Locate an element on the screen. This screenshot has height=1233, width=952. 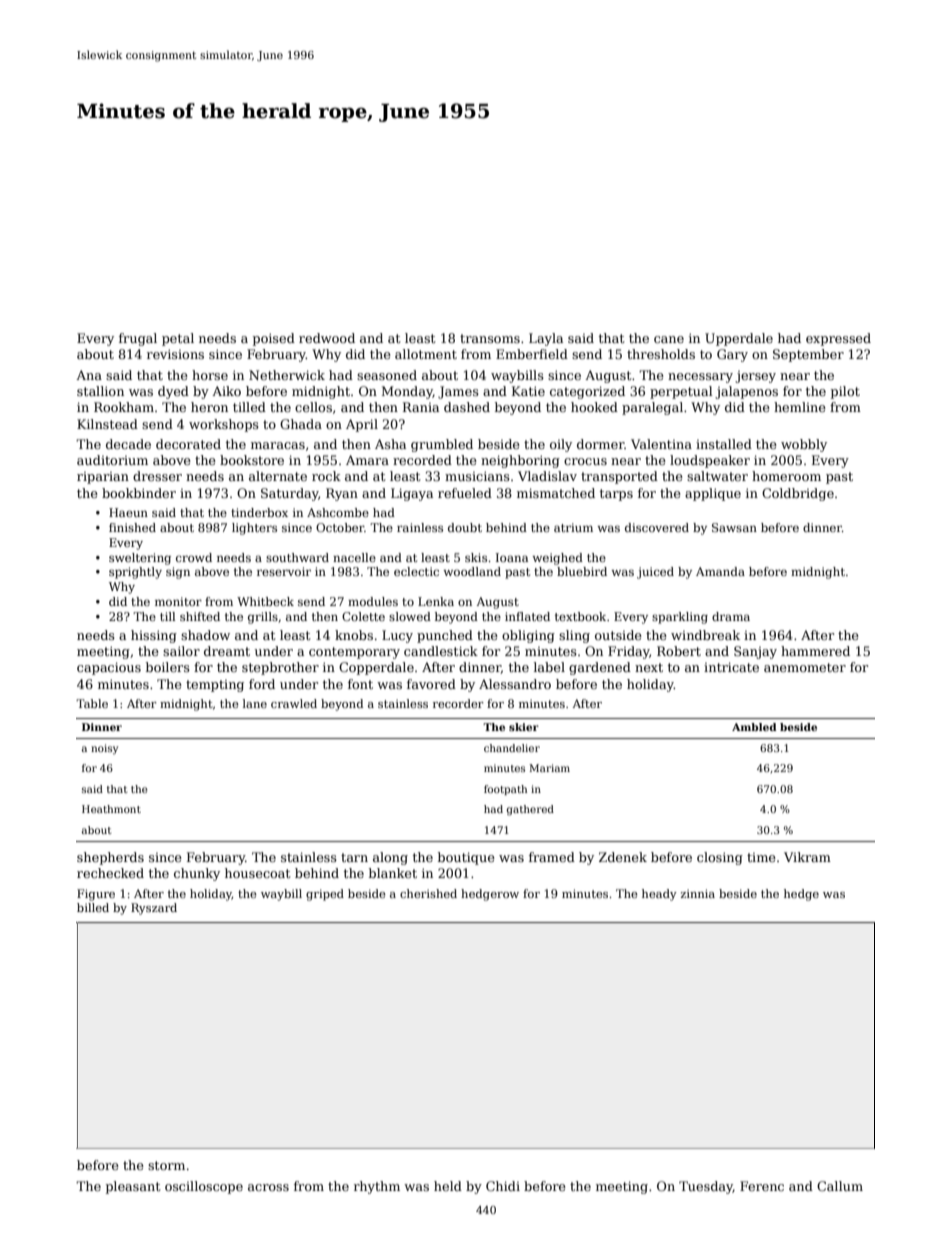
cane is located at coordinates (669, 339).
